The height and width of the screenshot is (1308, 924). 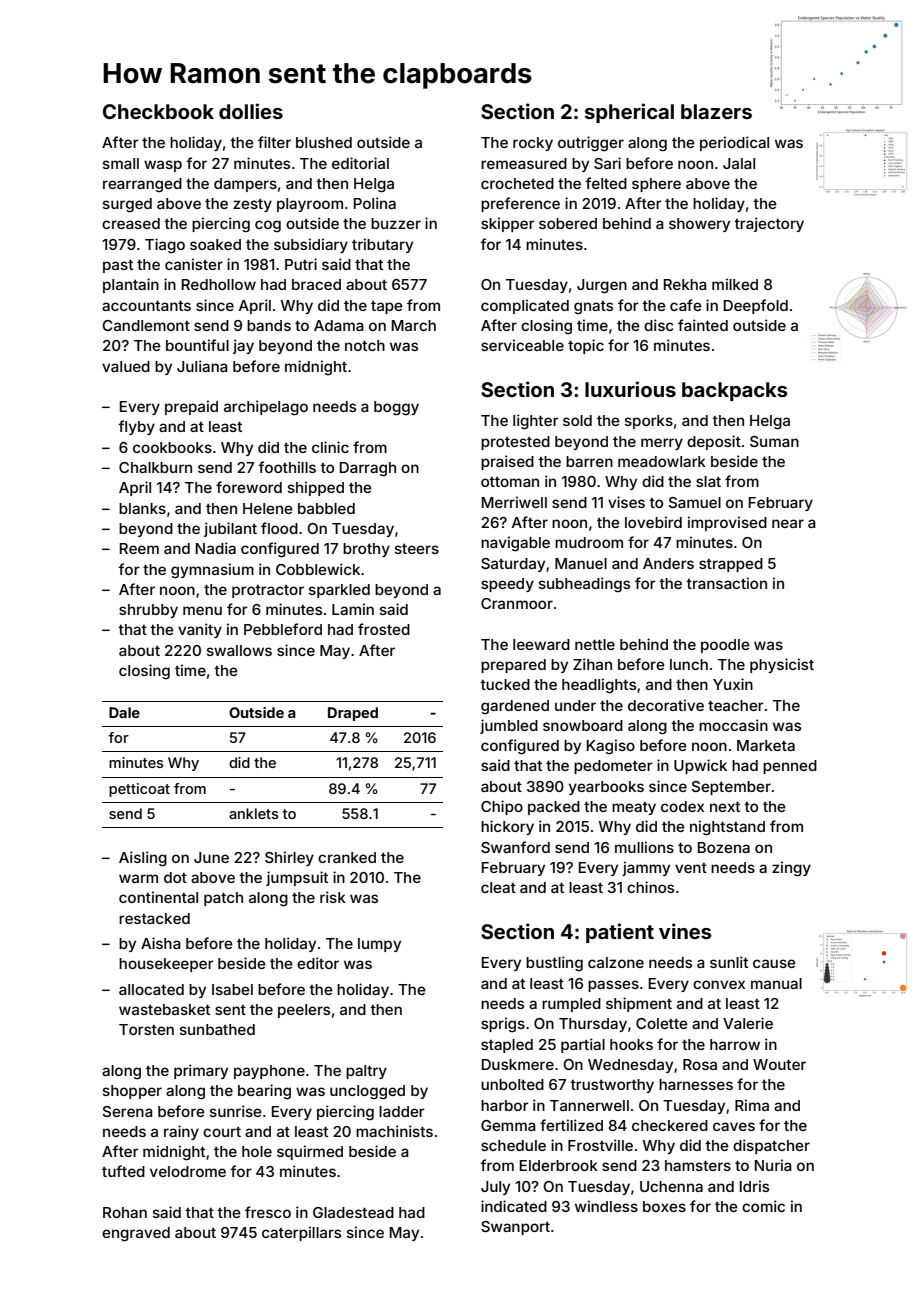 I want to click on Checkbook, so click(x=158, y=111).
